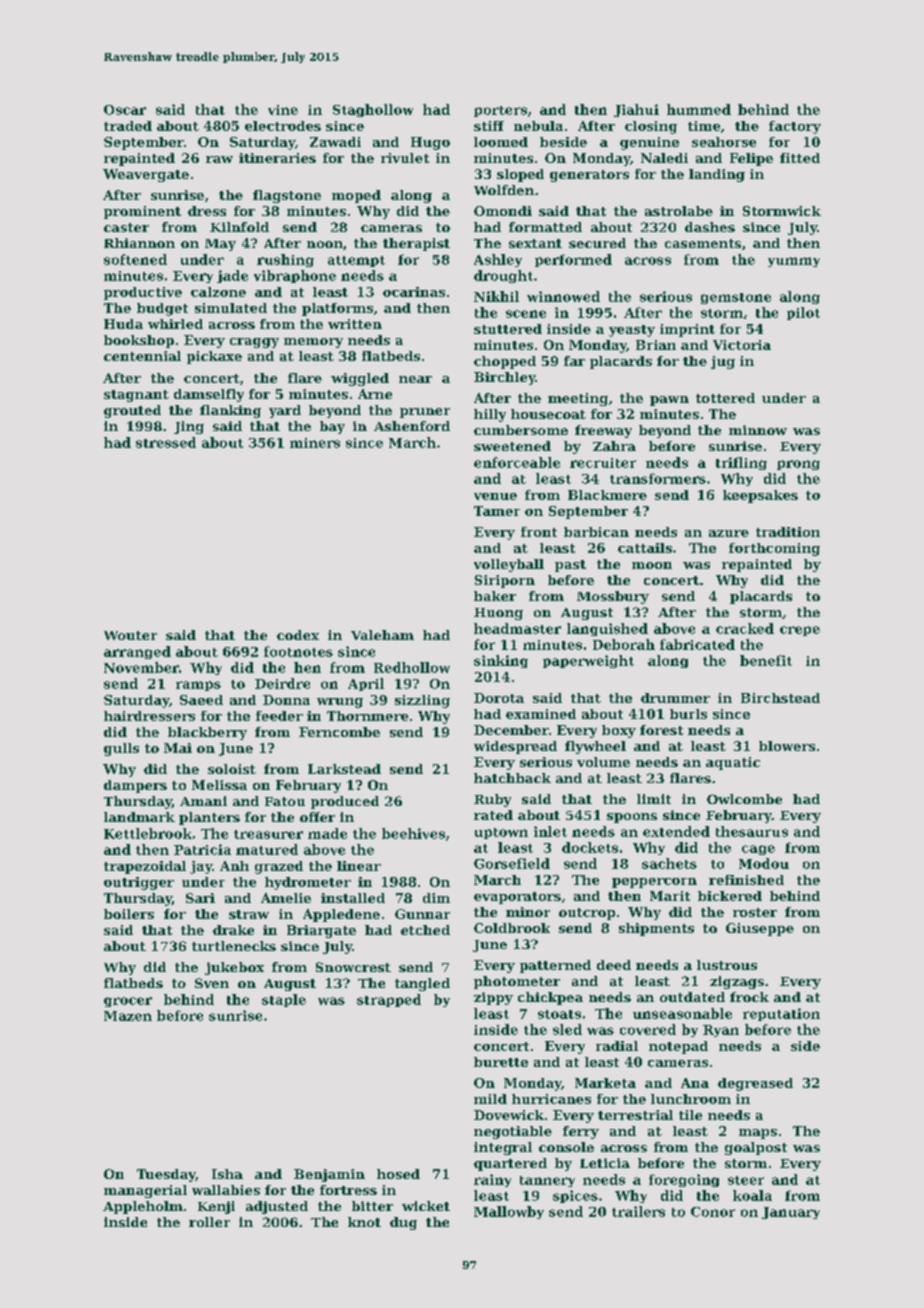 This image has width=924, height=1308. What do you see at coordinates (787, 746) in the image?
I see `blowers` at bounding box center [787, 746].
